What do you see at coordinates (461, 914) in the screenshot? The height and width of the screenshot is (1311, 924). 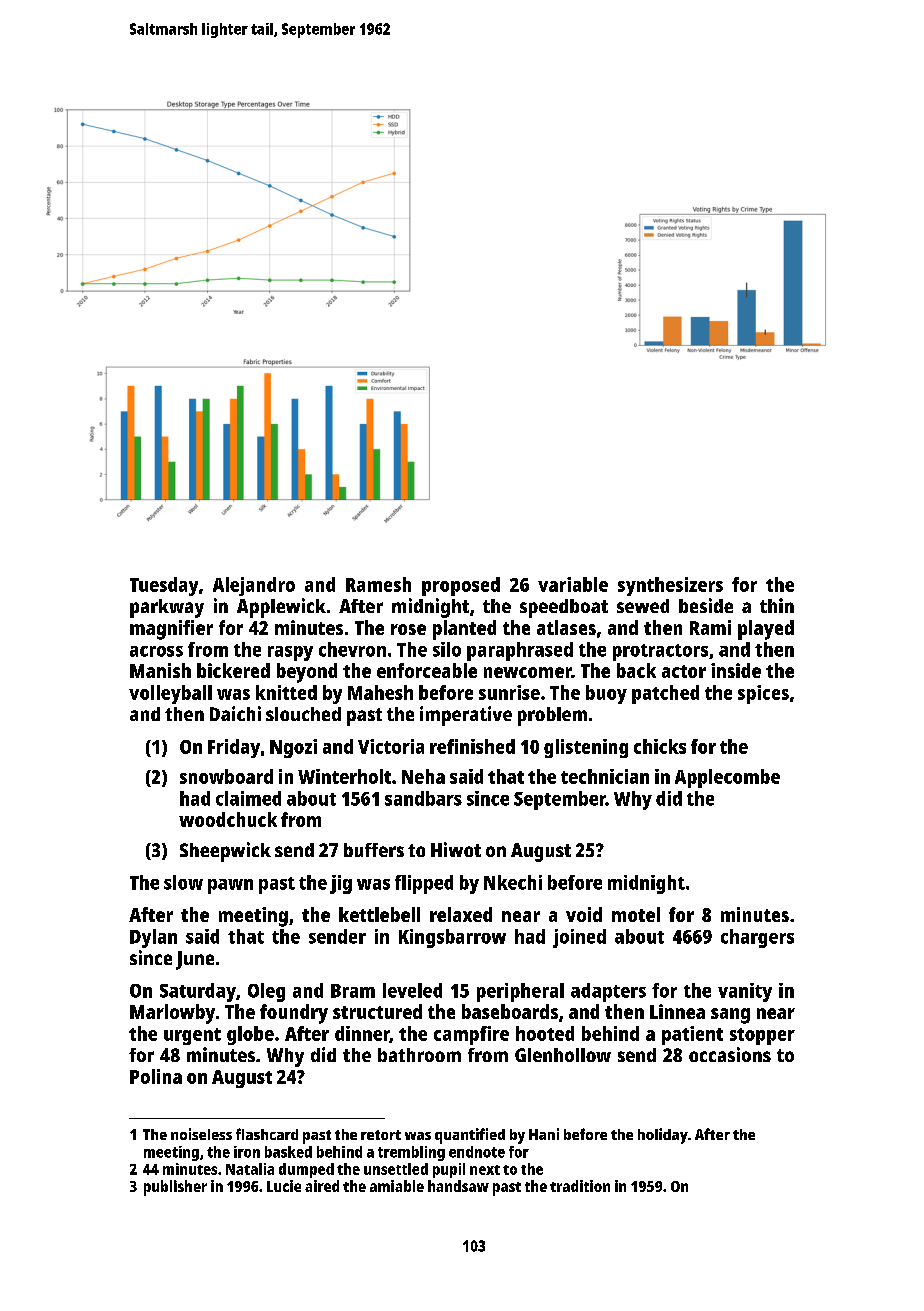 I see `relaxed` at bounding box center [461, 914].
